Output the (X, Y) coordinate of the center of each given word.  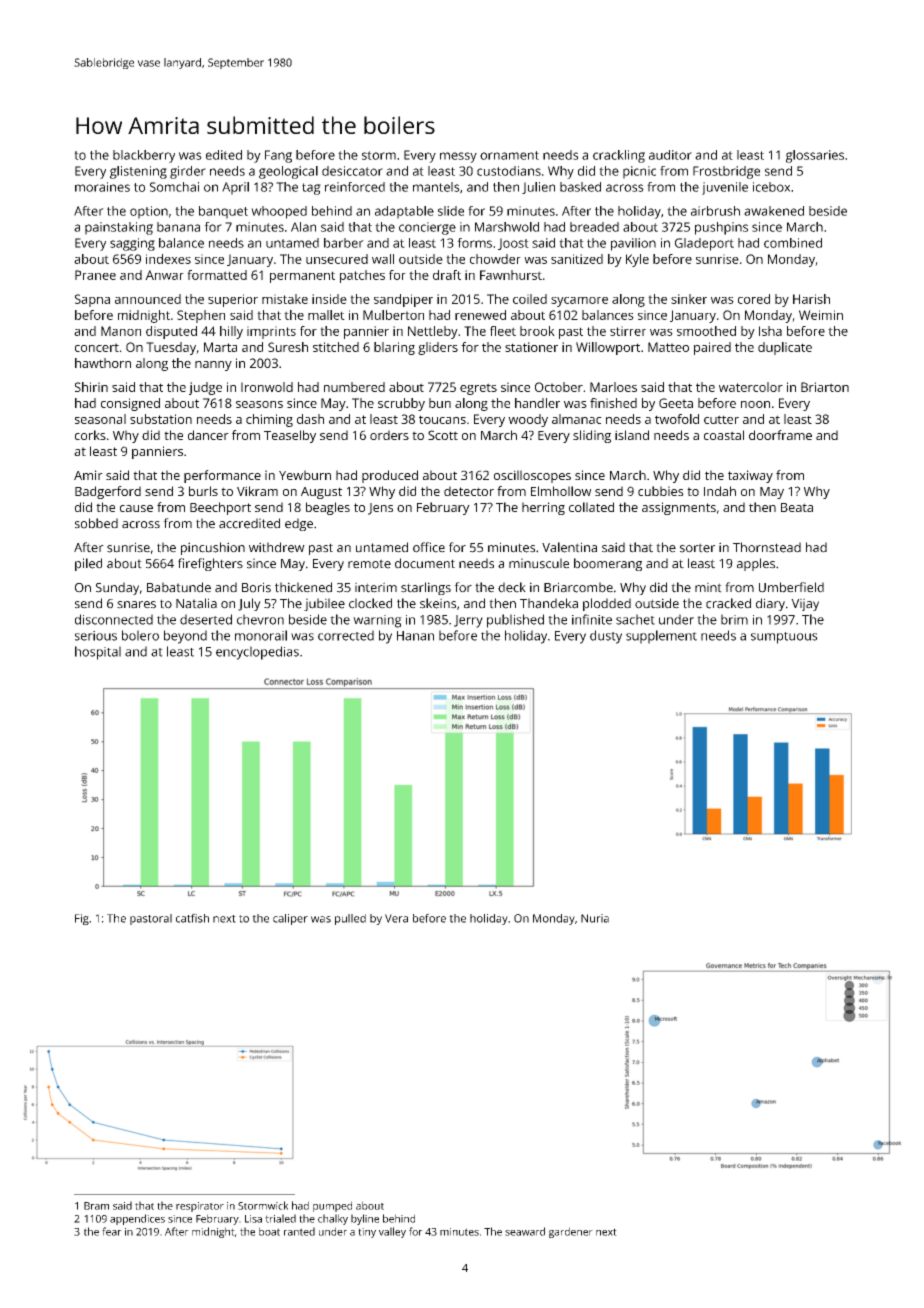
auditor (670, 155)
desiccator (352, 171)
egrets (478, 389)
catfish (192, 918)
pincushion (213, 548)
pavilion (633, 244)
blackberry (144, 156)
